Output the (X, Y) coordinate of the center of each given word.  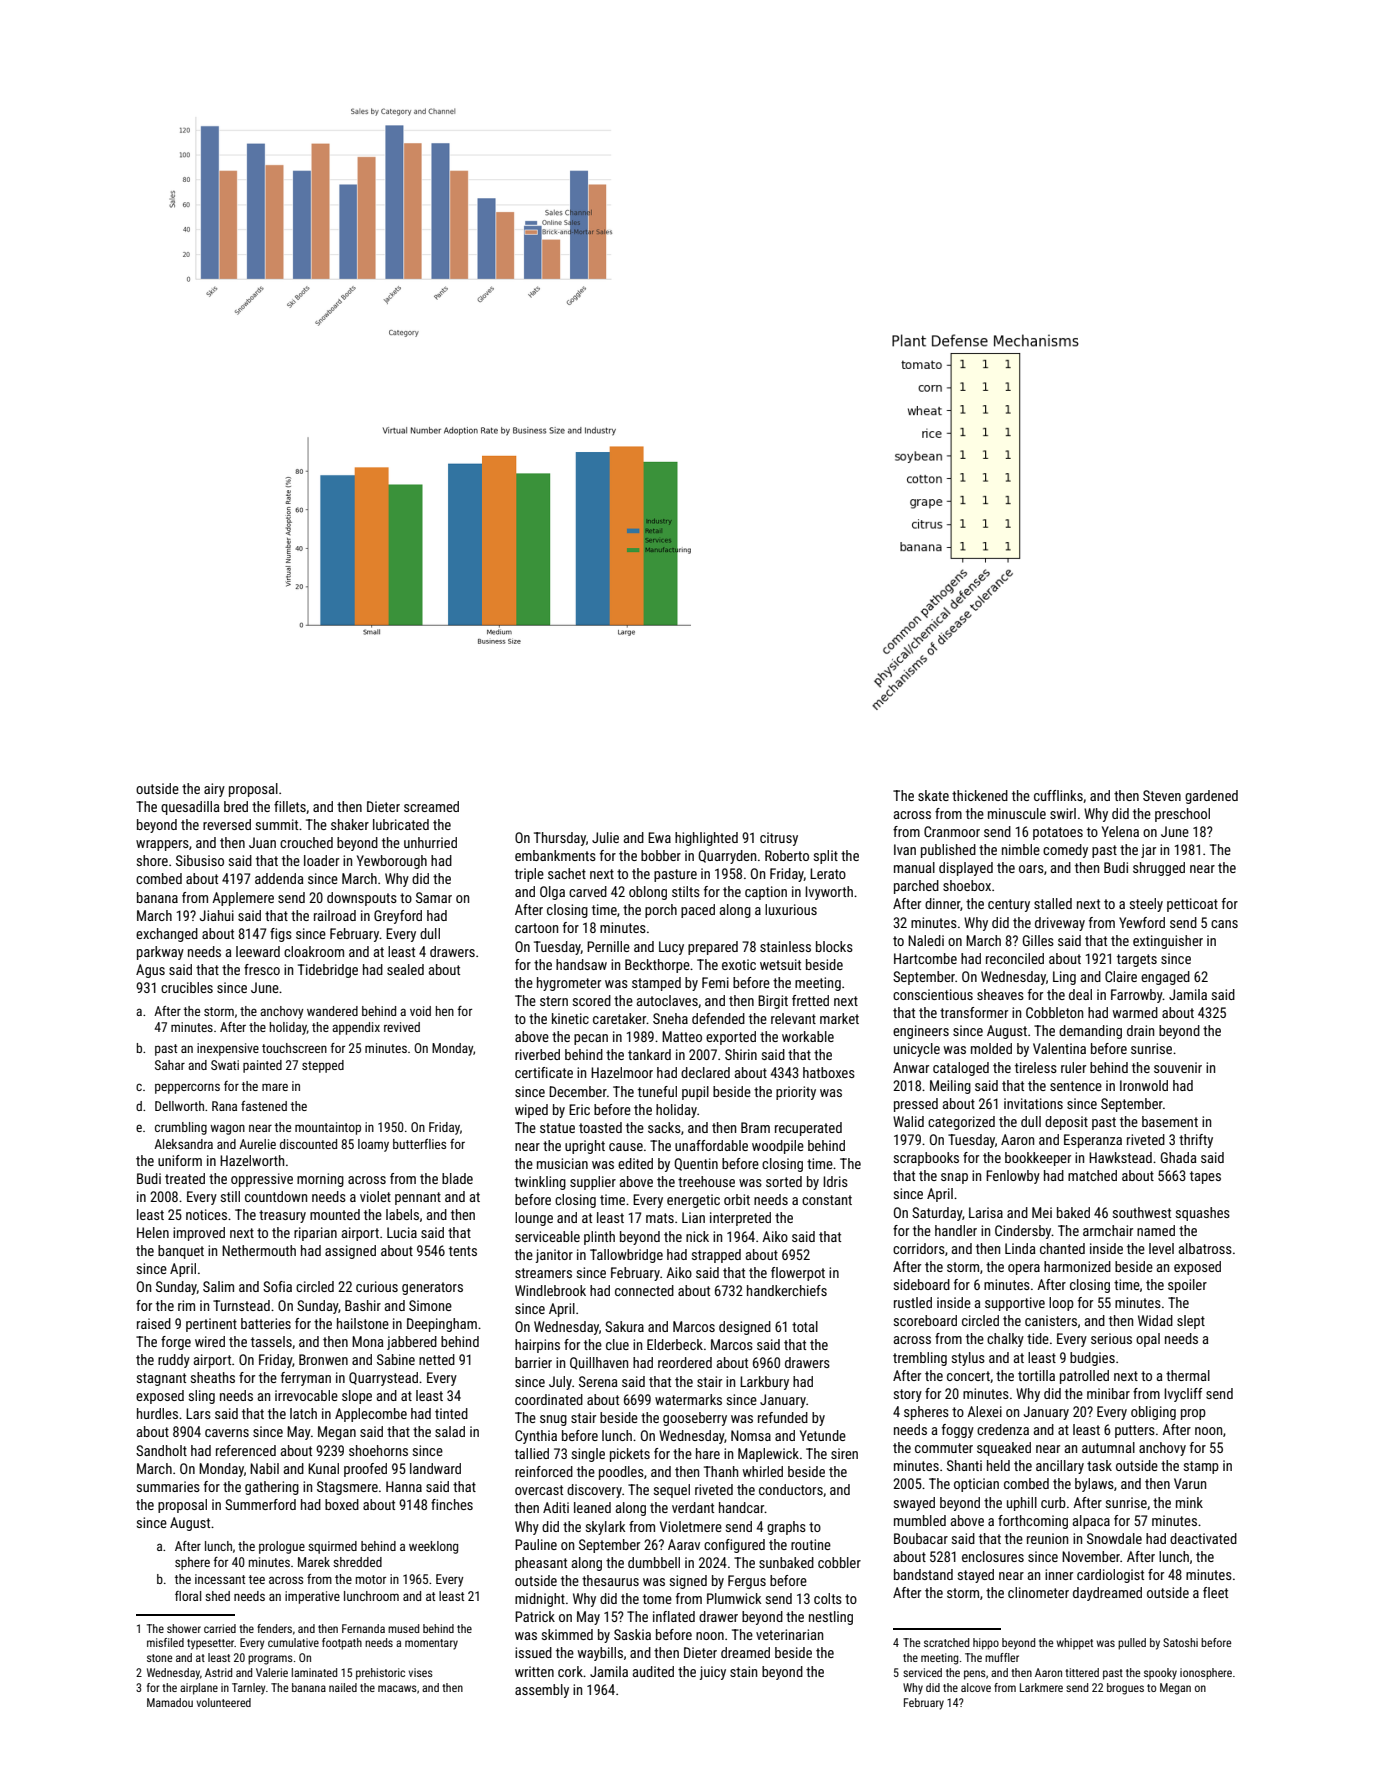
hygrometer (569, 984)
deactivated (1203, 1538)
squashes (1203, 1214)
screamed (431, 806)
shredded (357, 1562)
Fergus (747, 1582)
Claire (1121, 976)
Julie (605, 837)
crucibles (187, 987)
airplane (199, 1689)
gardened (1211, 797)
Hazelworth (252, 1160)
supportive (1015, 1304)
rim (186, 1305)
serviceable (547, 1236)
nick (697, 1236)
